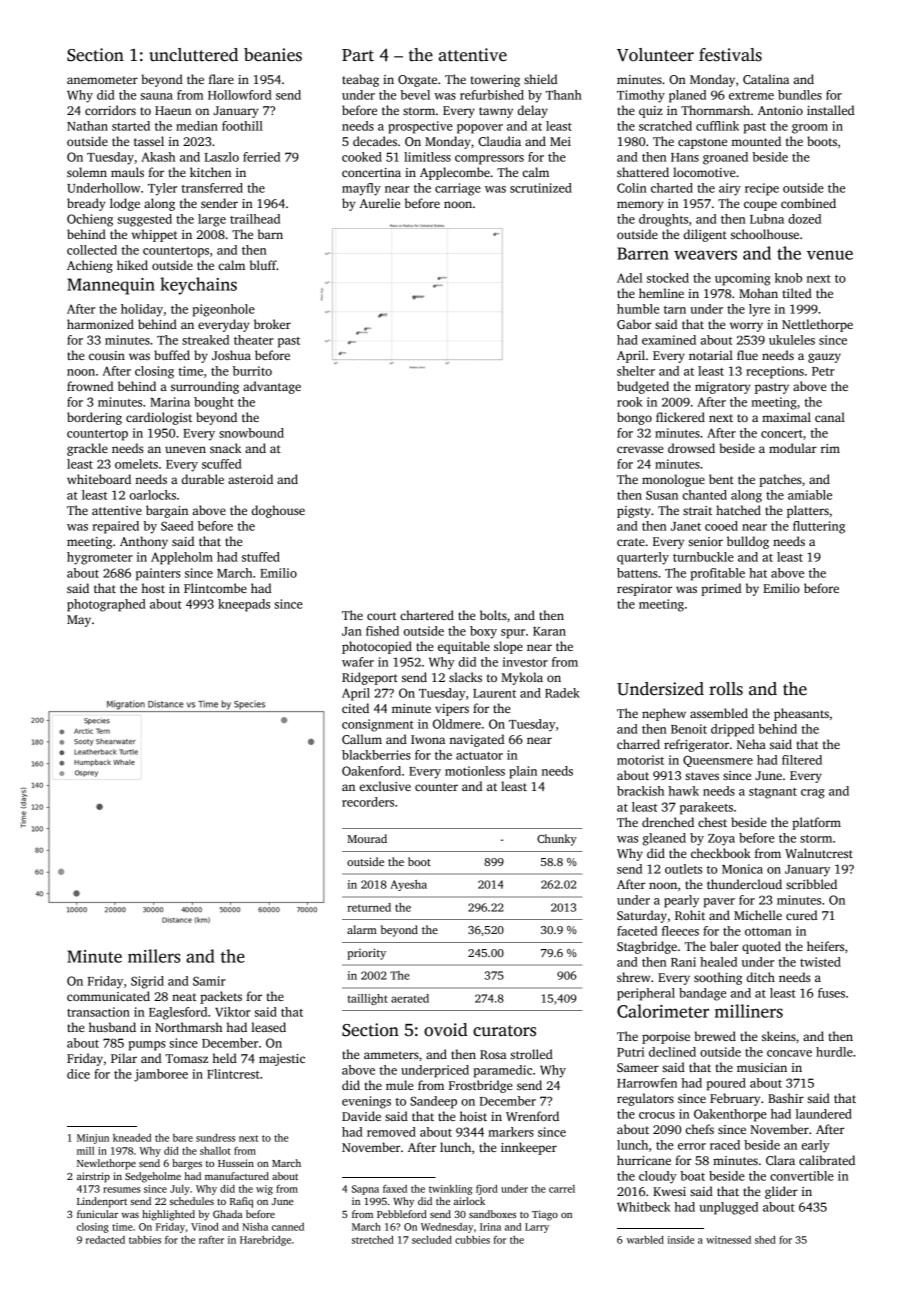 This screenshot has height=1308, width=924. Describe the element at coordinates (265, 1241) in the screenshot. I see `Harebridge` at that location.
